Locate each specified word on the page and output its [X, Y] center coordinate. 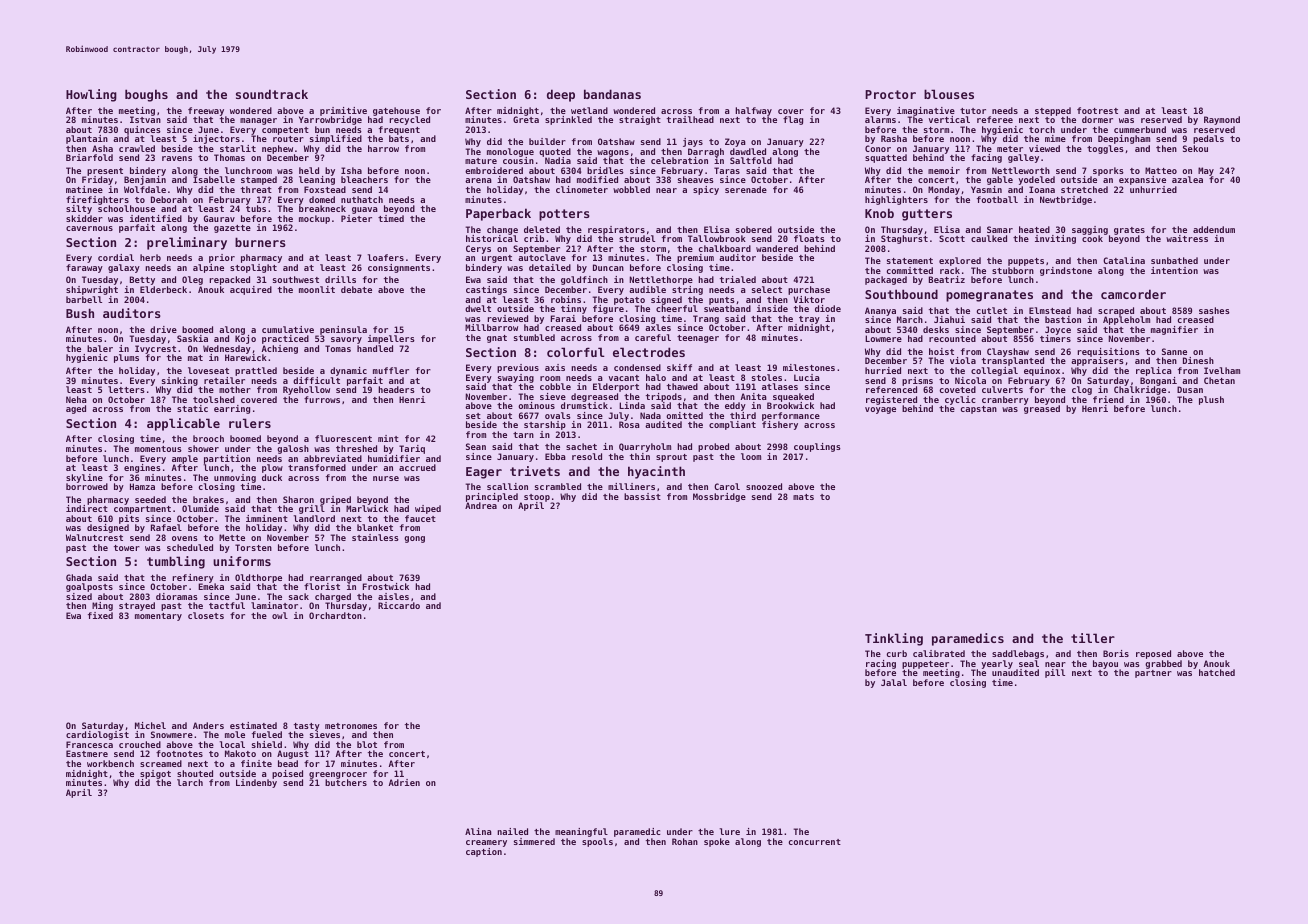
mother [235, 389]
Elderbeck [163, 289]
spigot [155, 774]
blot [367, 744]
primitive [343, 111]
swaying [516, 378]
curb [897, 653]
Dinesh [1198, 360]
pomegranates [989, 296]
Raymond [1222, 120]
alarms [880, 119]
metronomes [351, 726]
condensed [637, 367]
